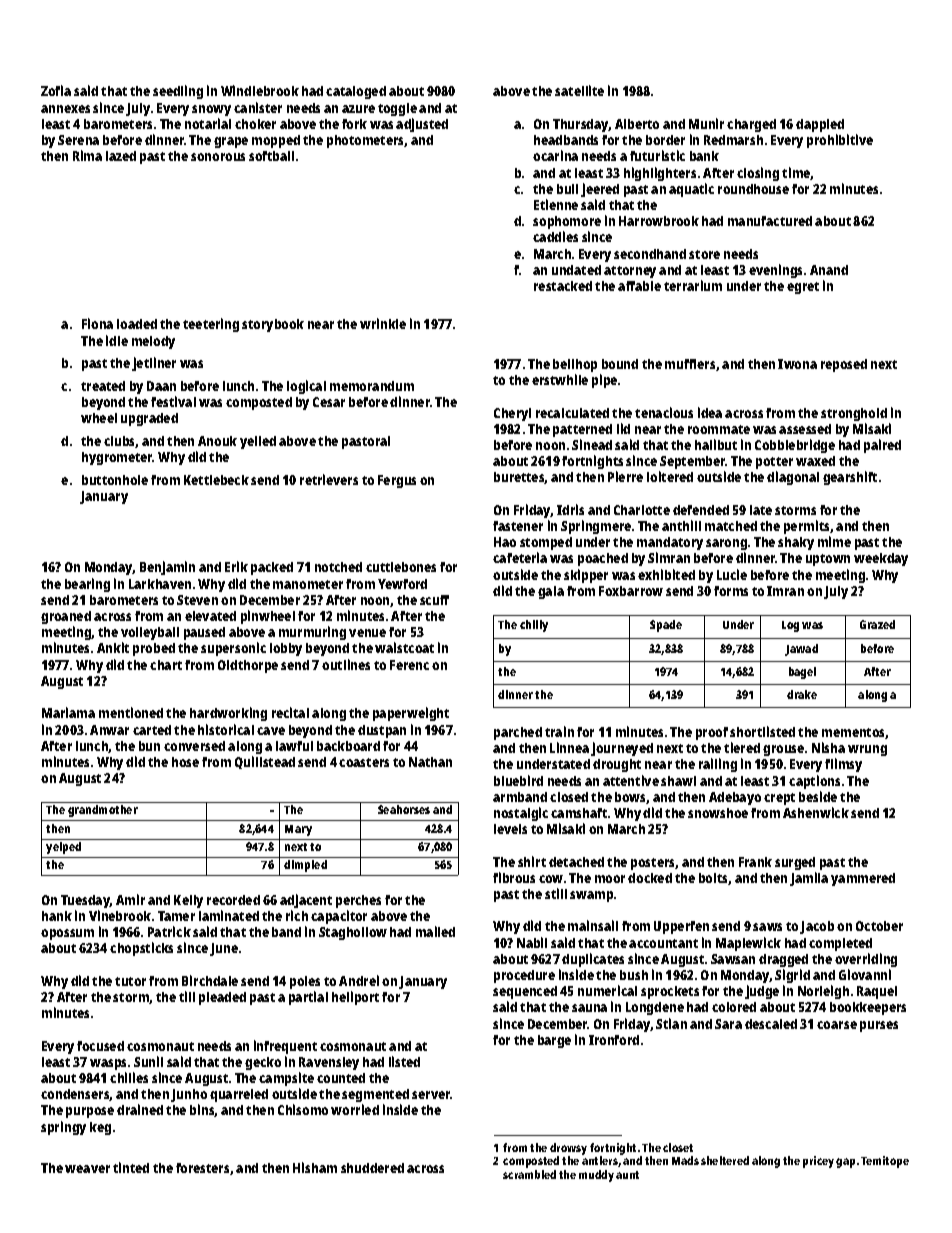  I want to click on seedling, so click(178, 92).
